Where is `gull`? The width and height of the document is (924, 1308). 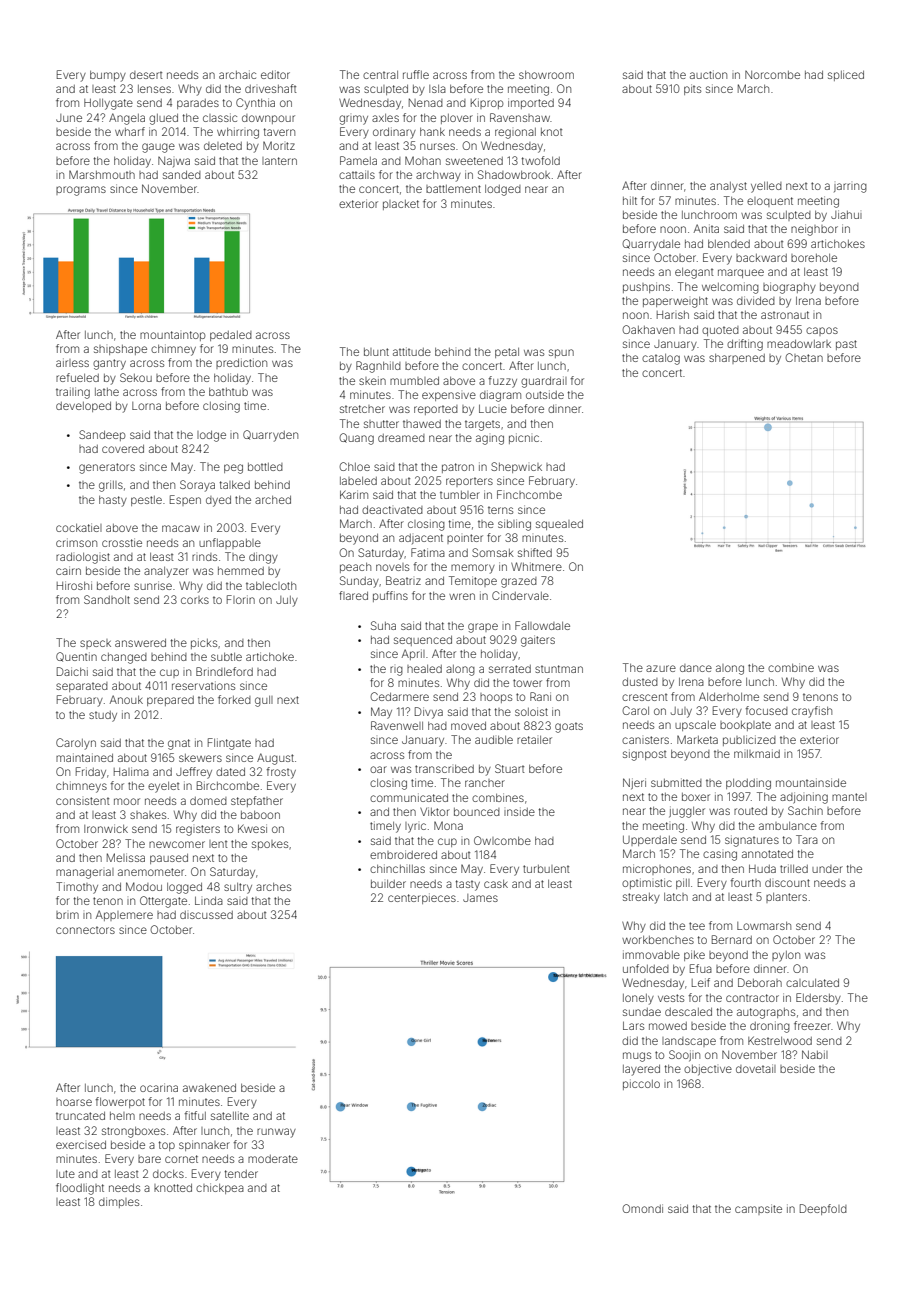
gull is located at coordinates (264, 701).
